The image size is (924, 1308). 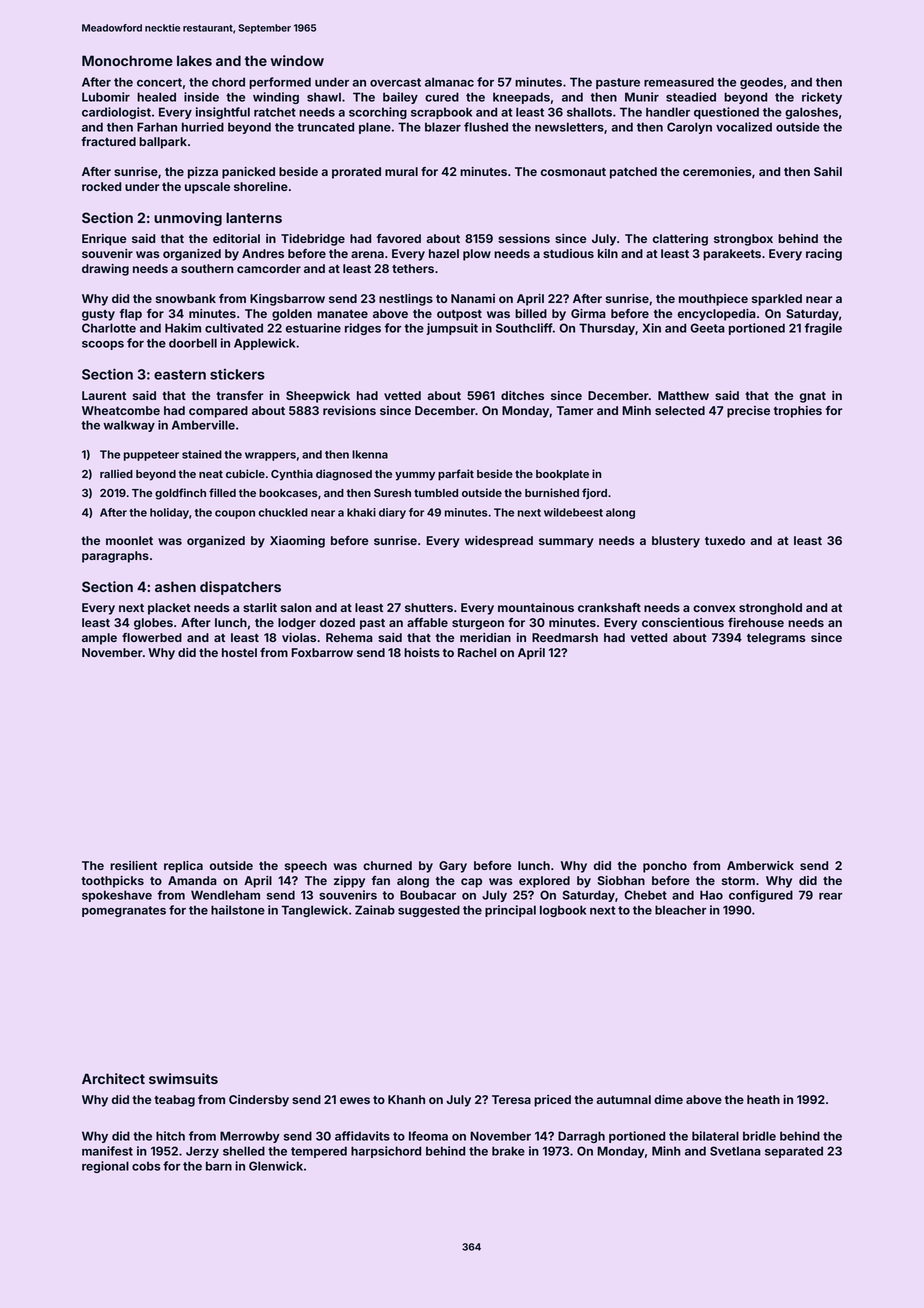 What do you see at coordinates (761, 83) in the document?
I see `geodes` at bounding box center [761, 83].
